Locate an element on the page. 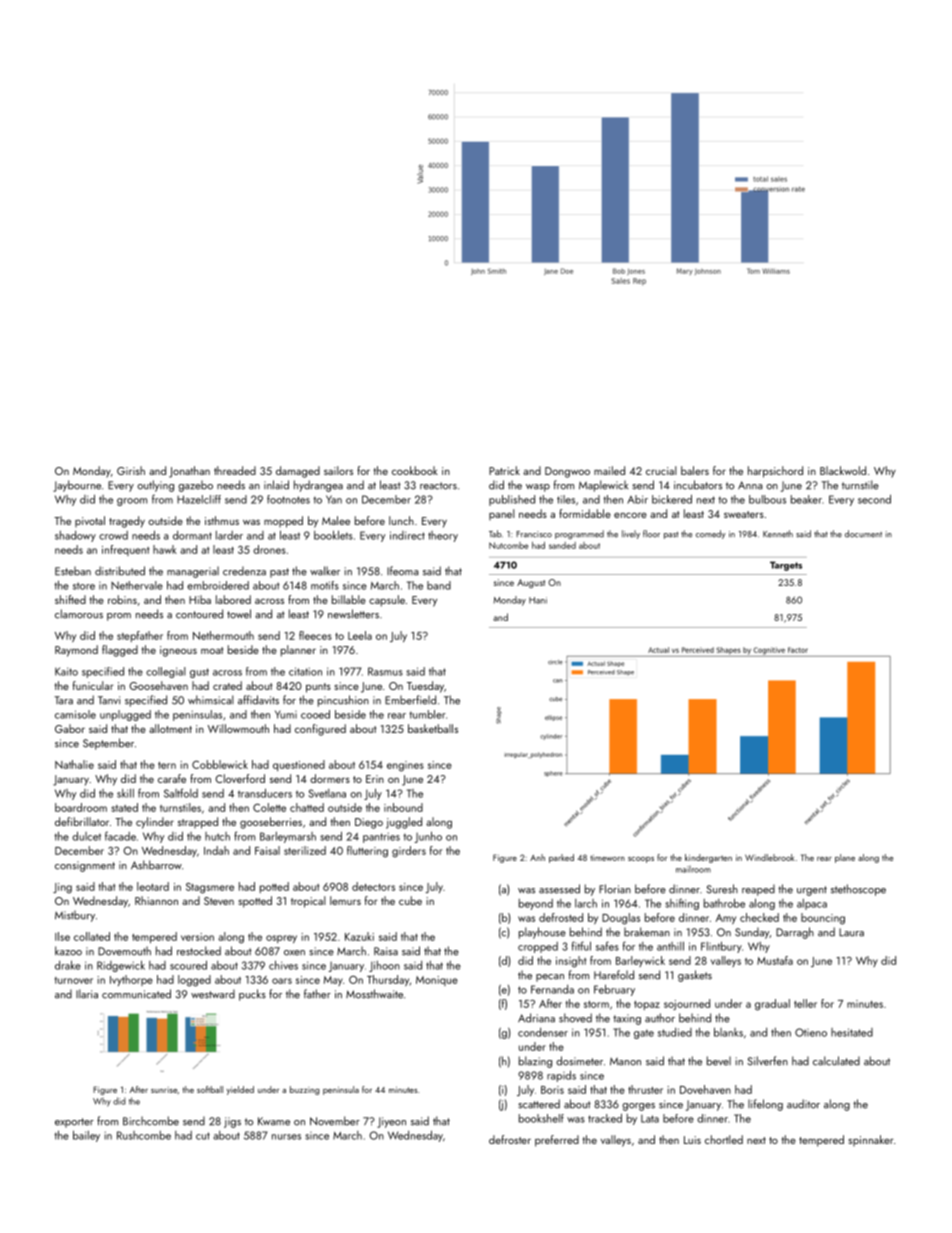  document is located at coordinates (863, 534).
